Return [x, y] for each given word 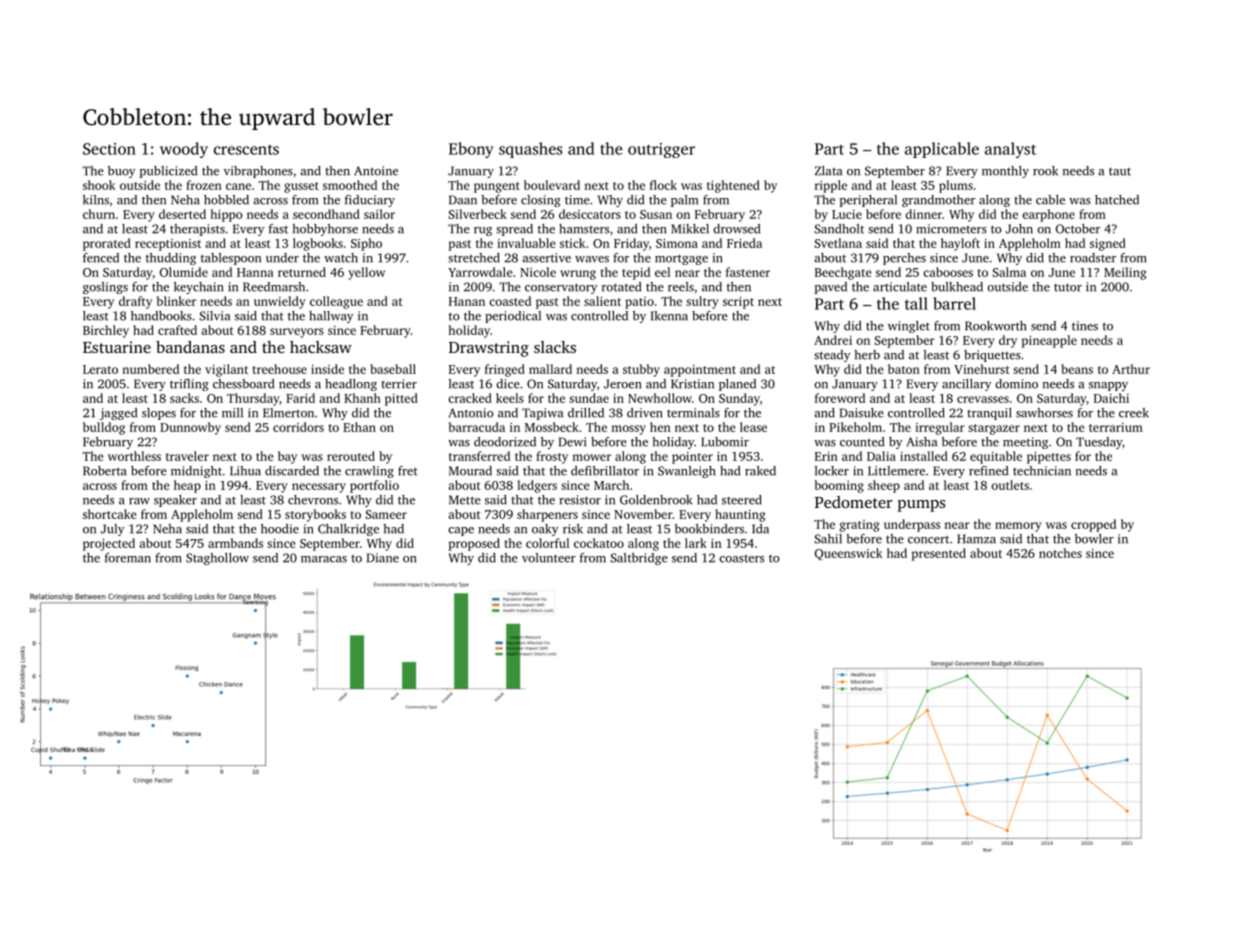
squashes [530, 150]
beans [1077, 369]
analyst [1010, 150]
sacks [184, 398]
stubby [641, 370]
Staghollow [217, 559]
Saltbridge [639, 559]
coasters [741, 559]
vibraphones [258, 172]
